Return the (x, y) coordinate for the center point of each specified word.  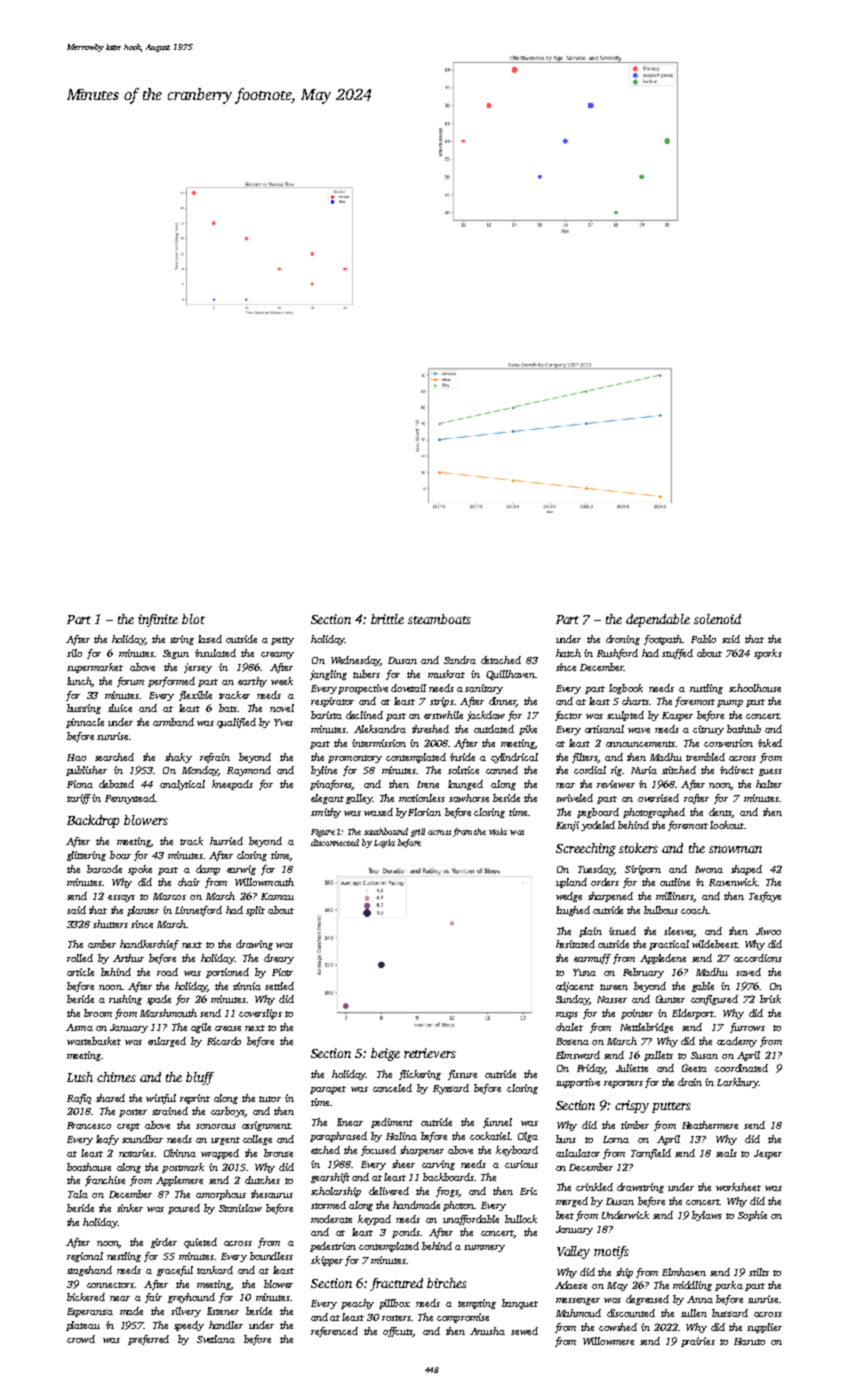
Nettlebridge (646, 1028)
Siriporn (643, 870)
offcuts (398, 1332)
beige (385, 1054)
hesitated (575, 944)
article (80, 972)
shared (110, 1098)
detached (501, 660)
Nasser (612, 999)
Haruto (749, 1341)
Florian (424, 812)
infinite (158, 620)
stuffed (677, 654)
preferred (148, 1340)
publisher (86, 771)
